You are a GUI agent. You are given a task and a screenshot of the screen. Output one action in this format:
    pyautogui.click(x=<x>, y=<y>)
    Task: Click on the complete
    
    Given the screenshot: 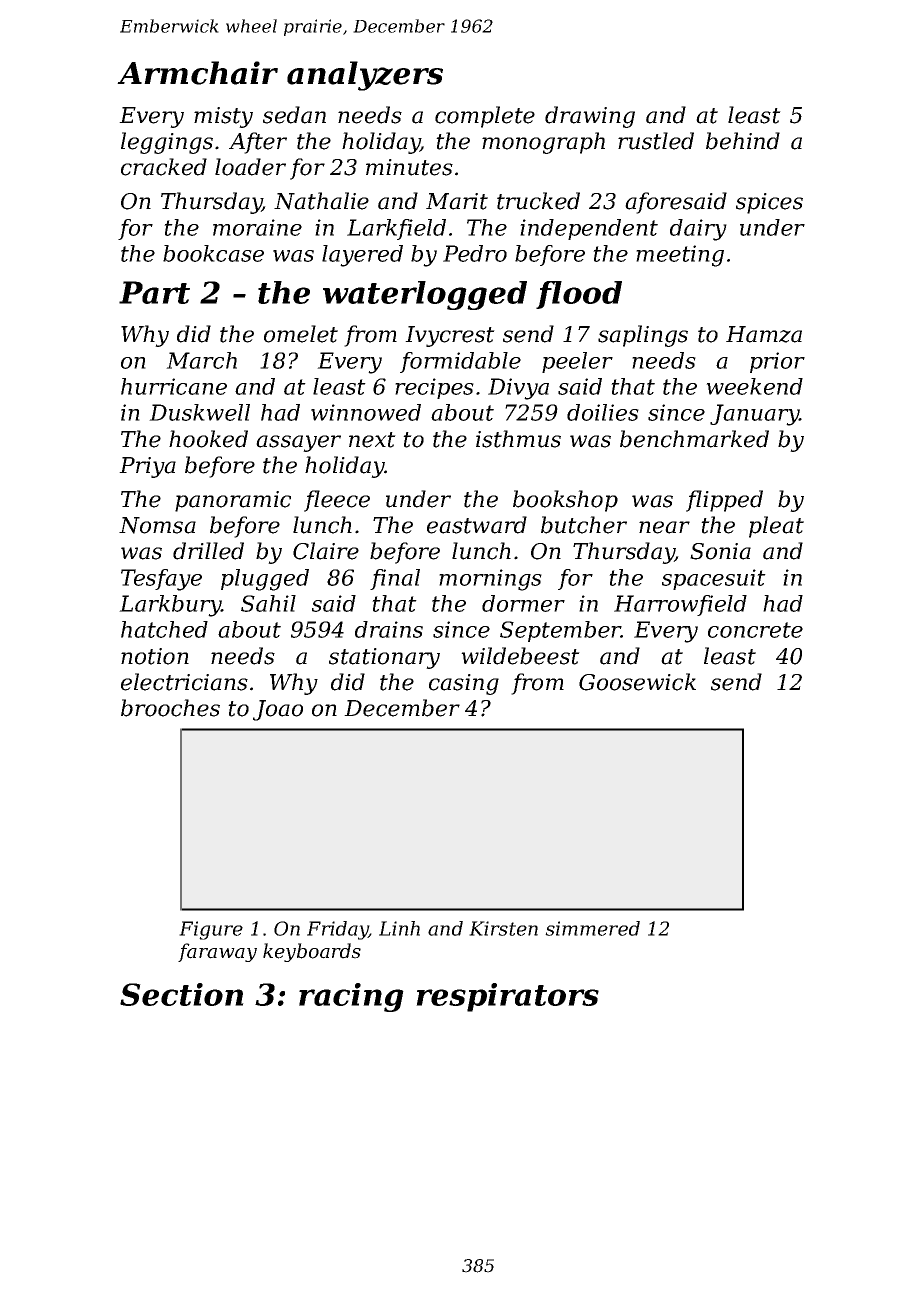 What is the action you would take?
    pyautogui.click(x=485, y=117)
